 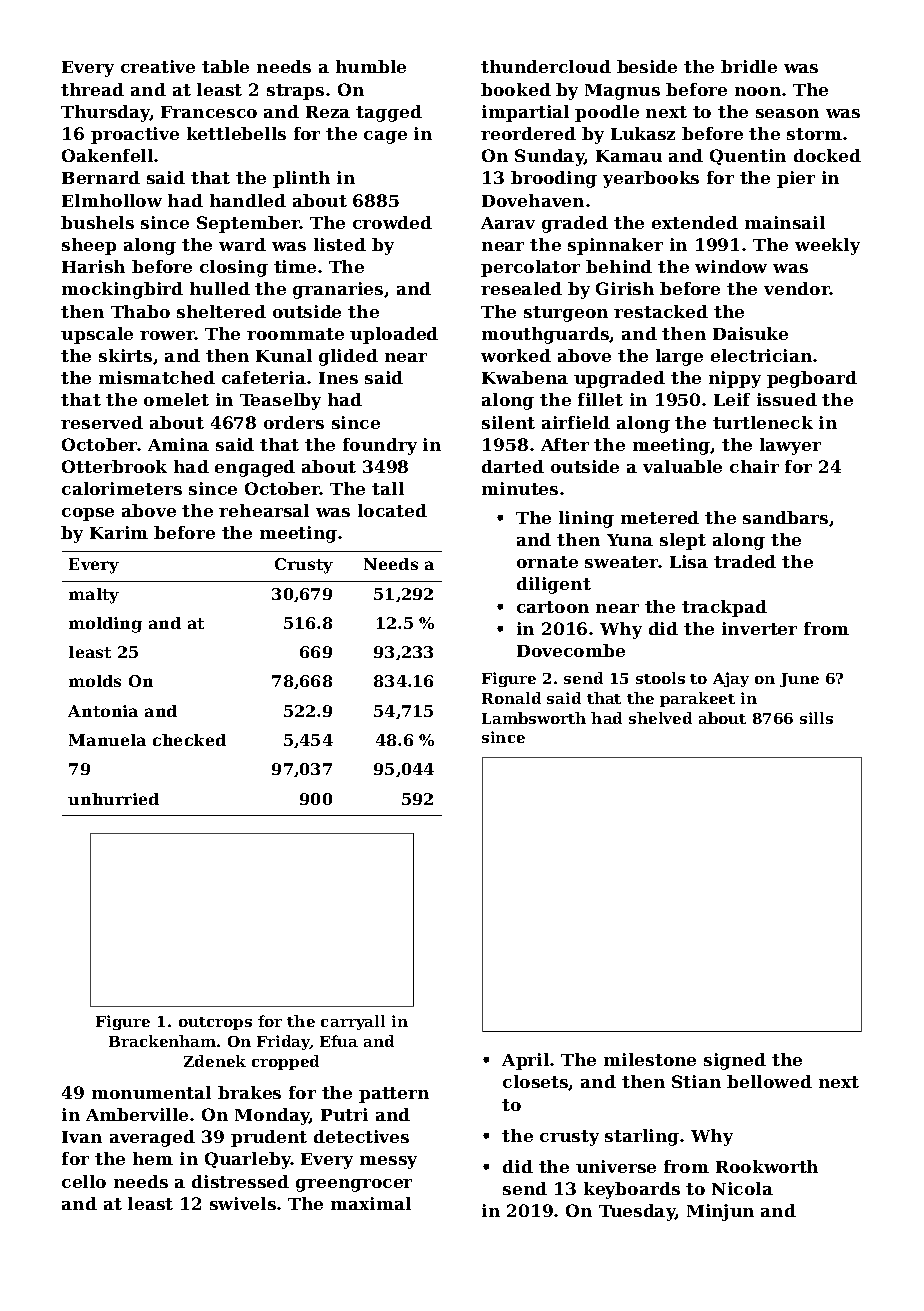 I want to click on Putri, so click(x=344, y=1114).
